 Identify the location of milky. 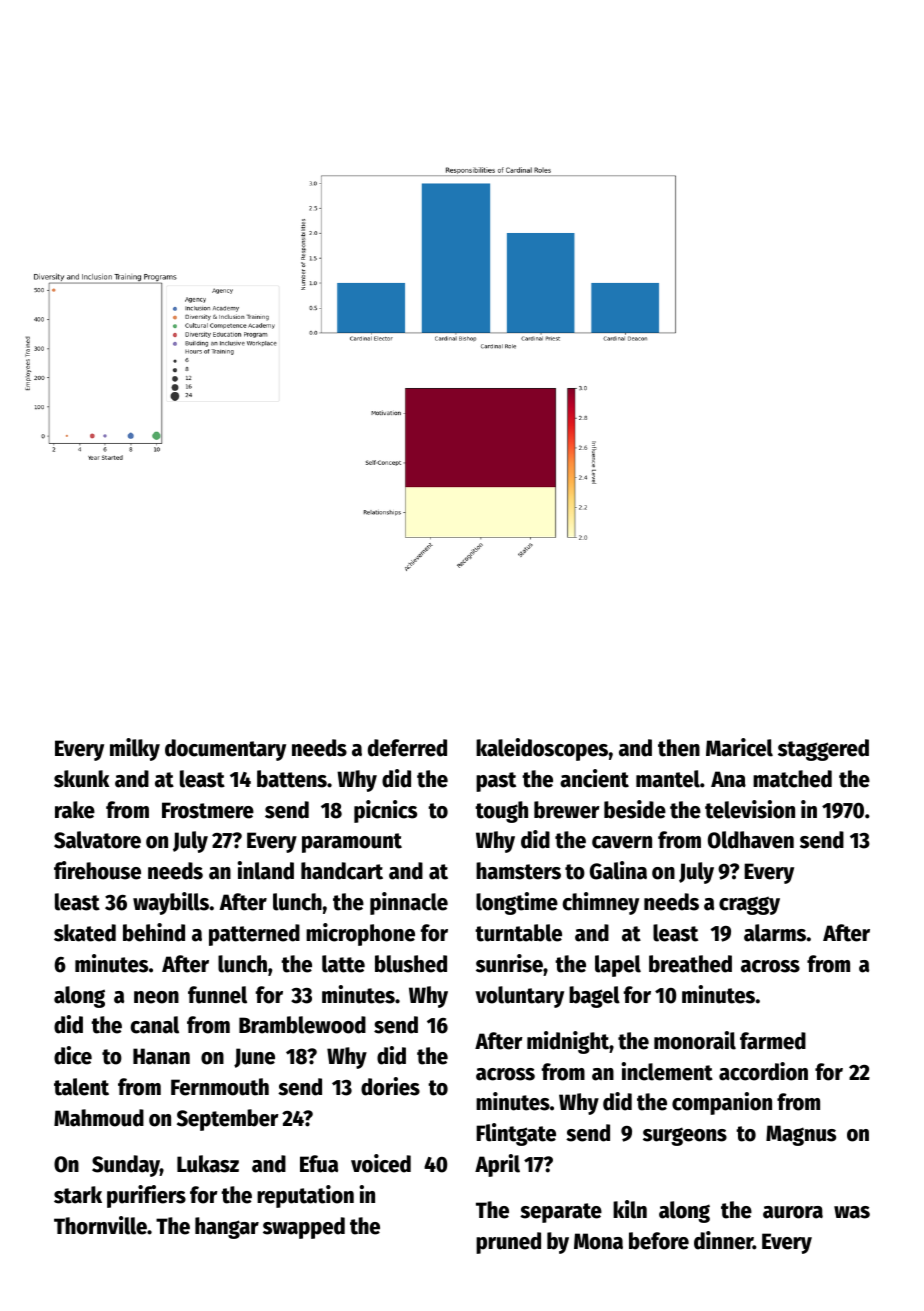
(135, 749).
